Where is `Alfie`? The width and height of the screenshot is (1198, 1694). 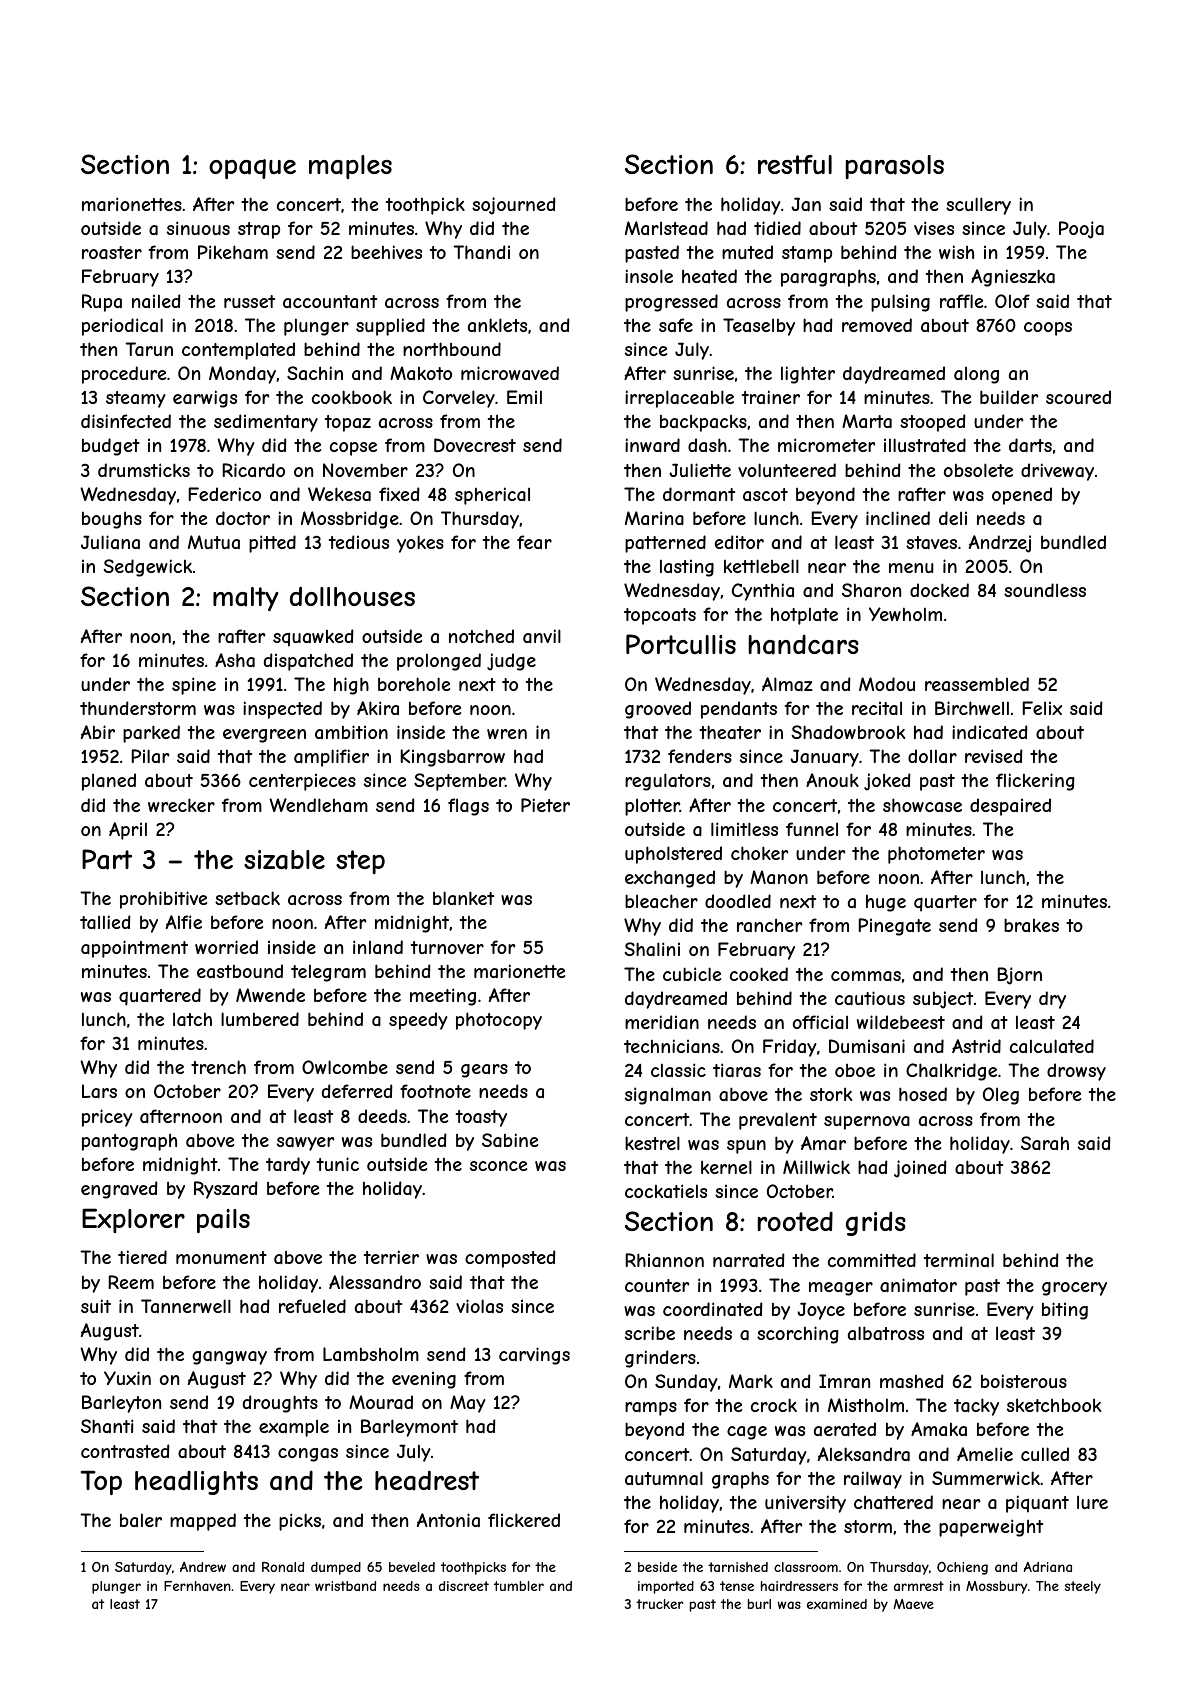 Alfie is located at coordinates (184, 922).
